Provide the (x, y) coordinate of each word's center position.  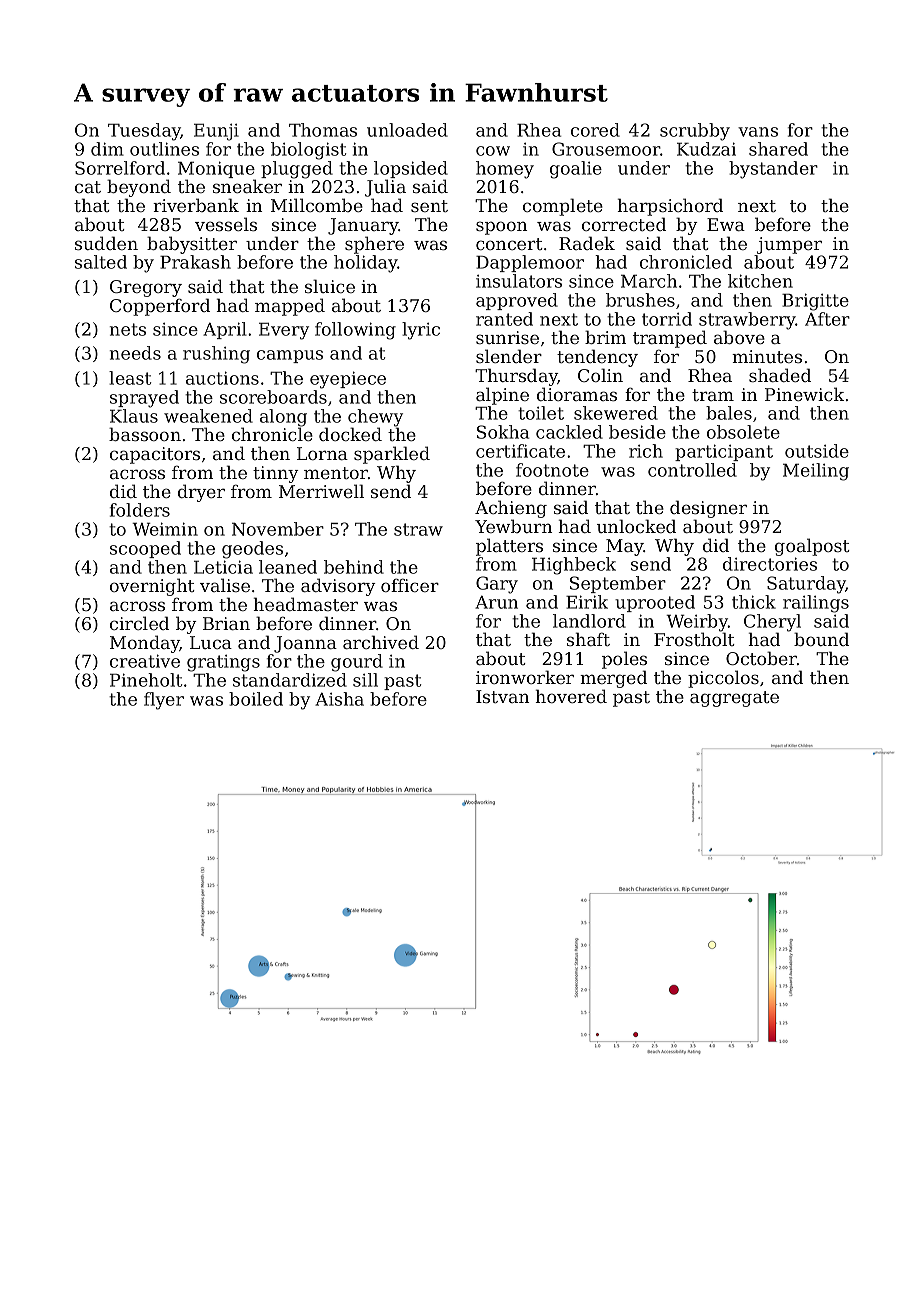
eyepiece (348, 380)
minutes (767, 356)
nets (128, 329)
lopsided (411, 169)
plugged (297, 170)
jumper (789, 245)
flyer (164, 701)
